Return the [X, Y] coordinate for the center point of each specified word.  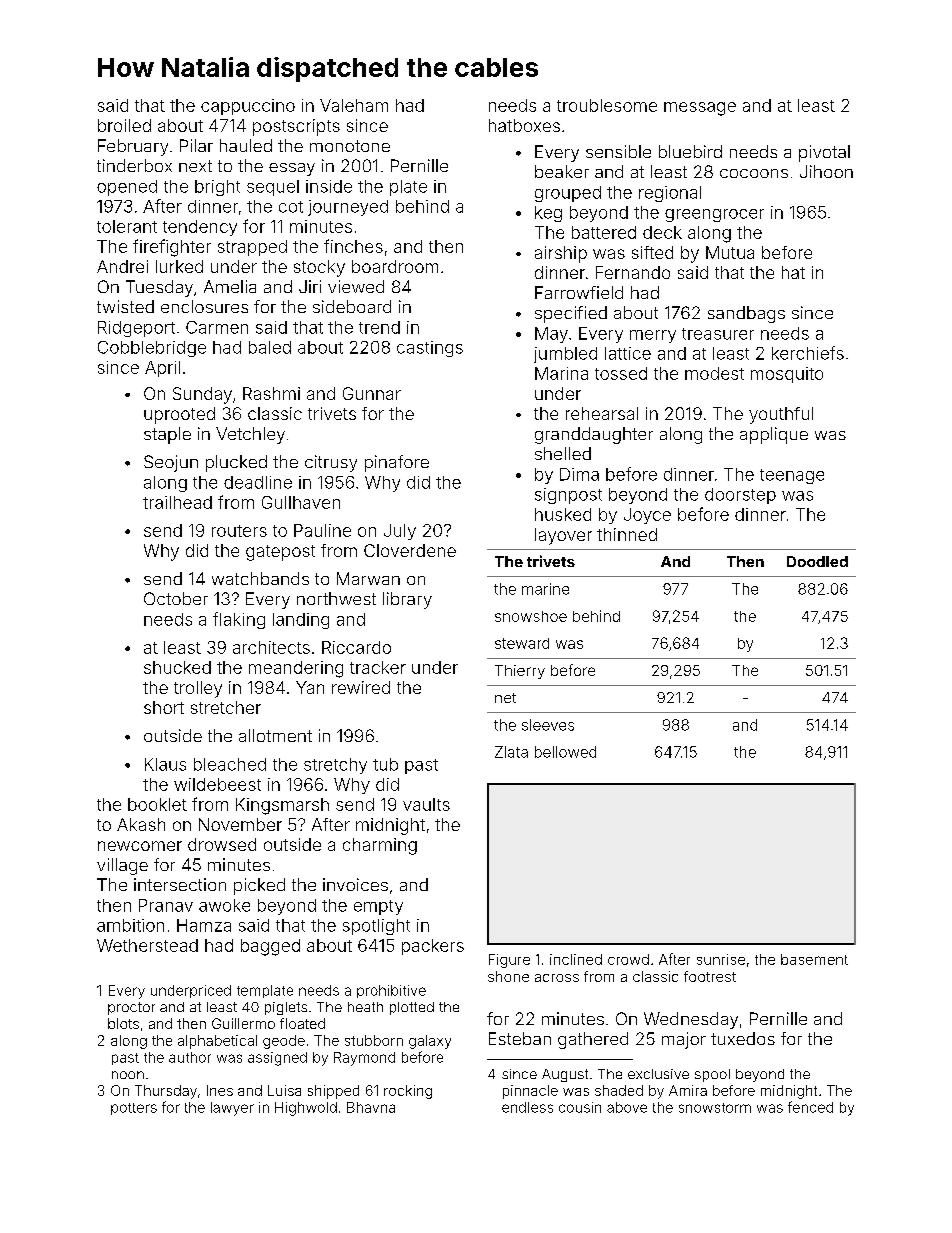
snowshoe [531, 616]
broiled [124, 125]
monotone [350, 146]
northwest [336, 598]
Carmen [217, 327]
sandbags [746, 314]
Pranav [166, 905]
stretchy [335, 766]
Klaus [165, 764]
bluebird [690, 151]
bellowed [565, 752]
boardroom [395, 266]
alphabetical [217, 1042]
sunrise [721, 959]
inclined [576, 959]
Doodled [817, 561]
